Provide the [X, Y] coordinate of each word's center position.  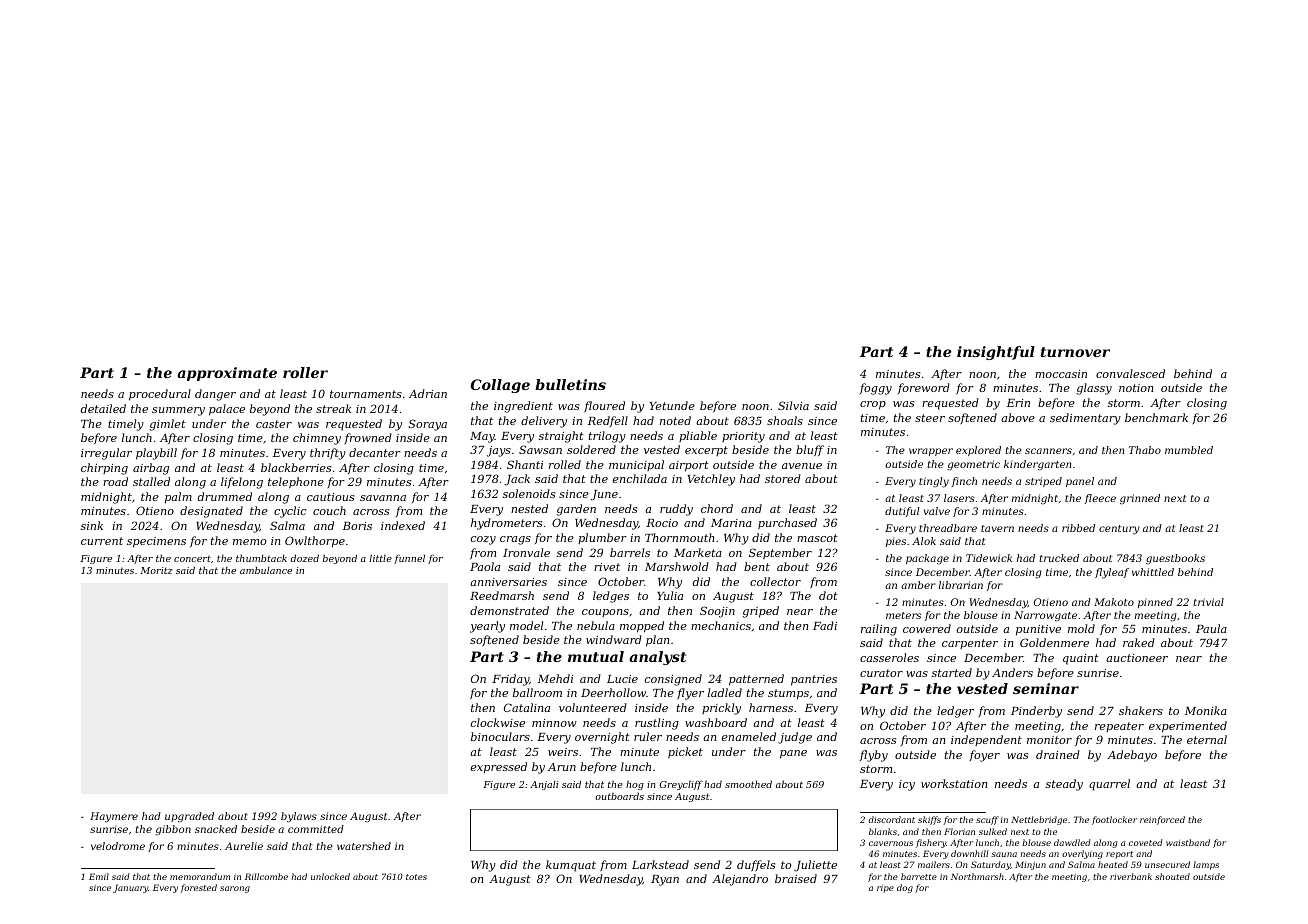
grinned [1140, 499]
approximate [227, 374]
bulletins [570, 384]
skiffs [929, 820]
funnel [409, 559]
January [130, 888]
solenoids [529, 493]
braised [796, 878]
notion [1136, 388]
